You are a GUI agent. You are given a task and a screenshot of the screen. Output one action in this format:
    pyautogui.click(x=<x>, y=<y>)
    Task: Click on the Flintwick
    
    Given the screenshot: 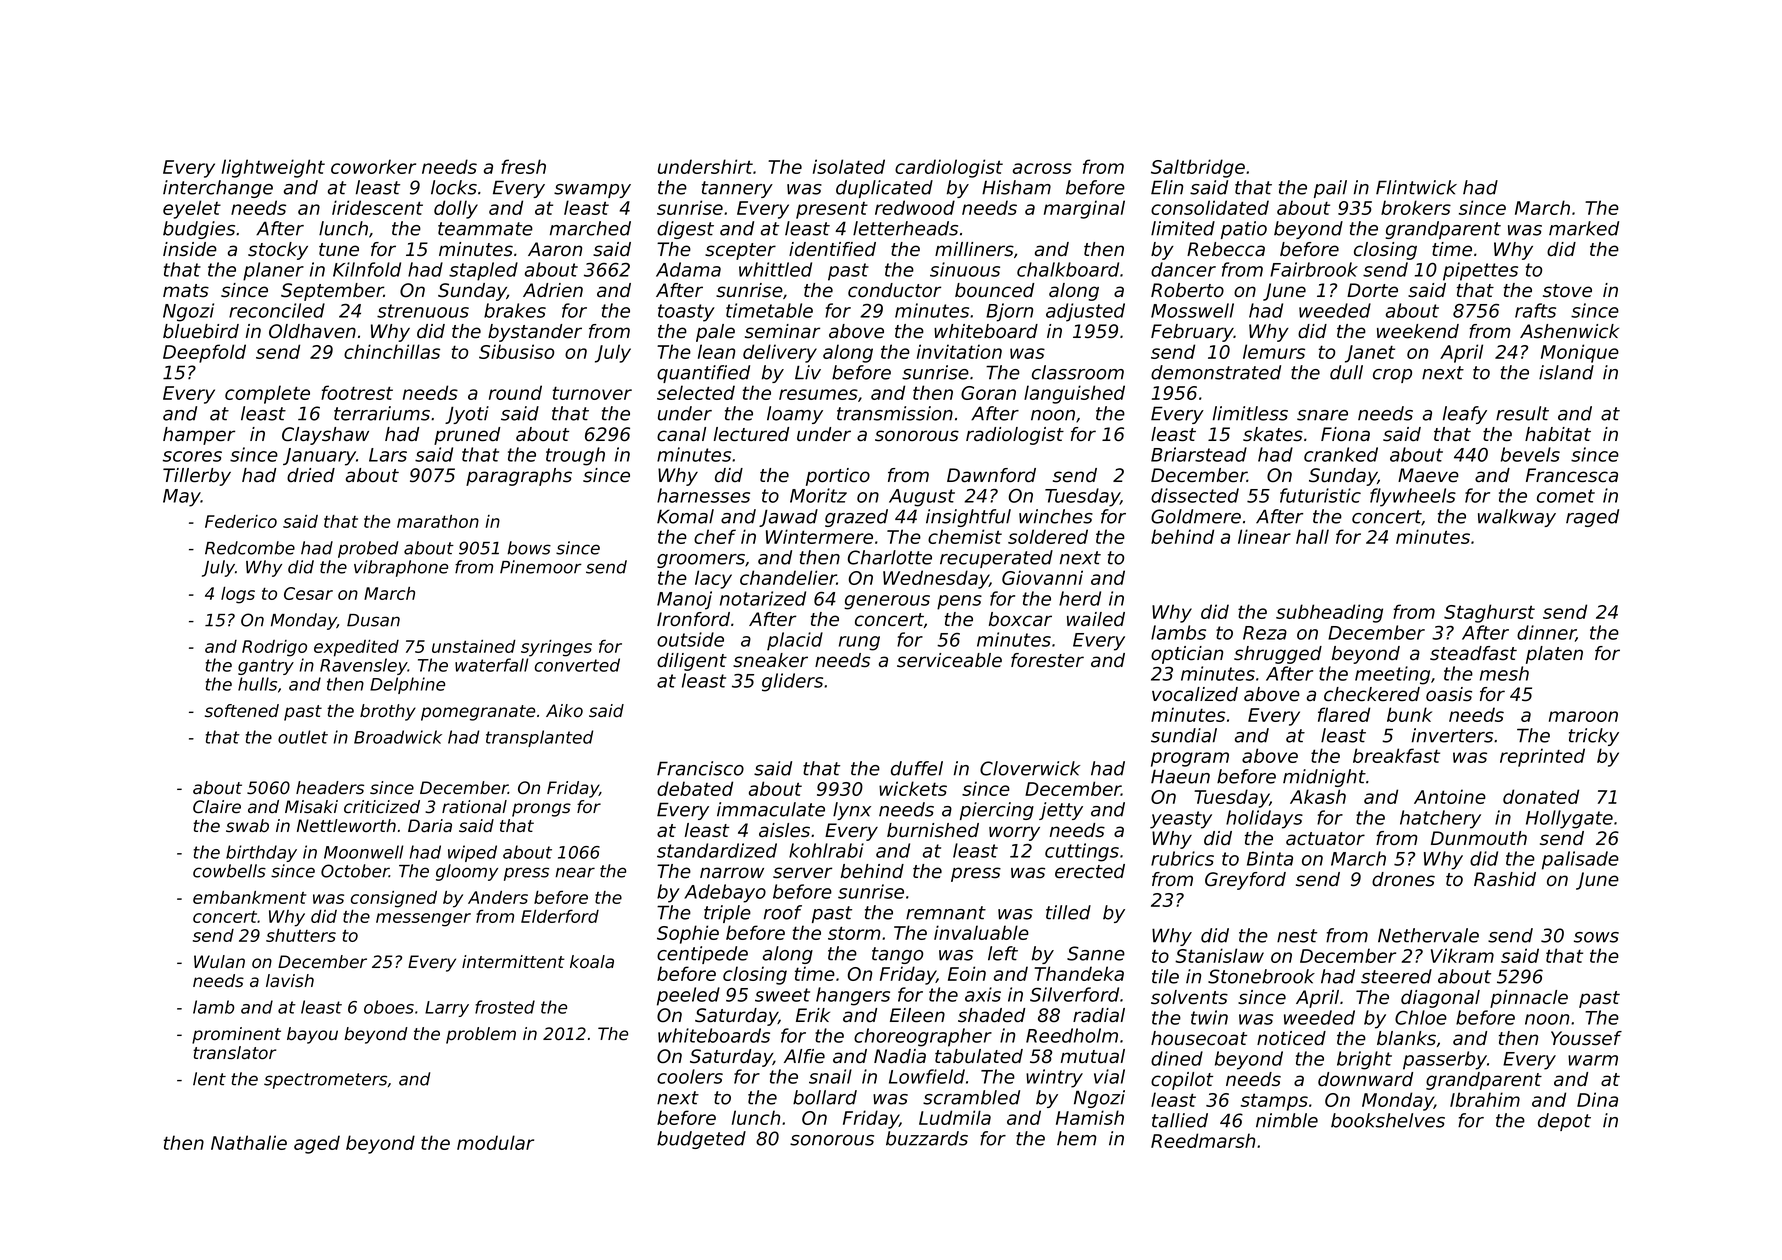 What is the action you would take?
    pyautogui.click(x=1416, y=187)
